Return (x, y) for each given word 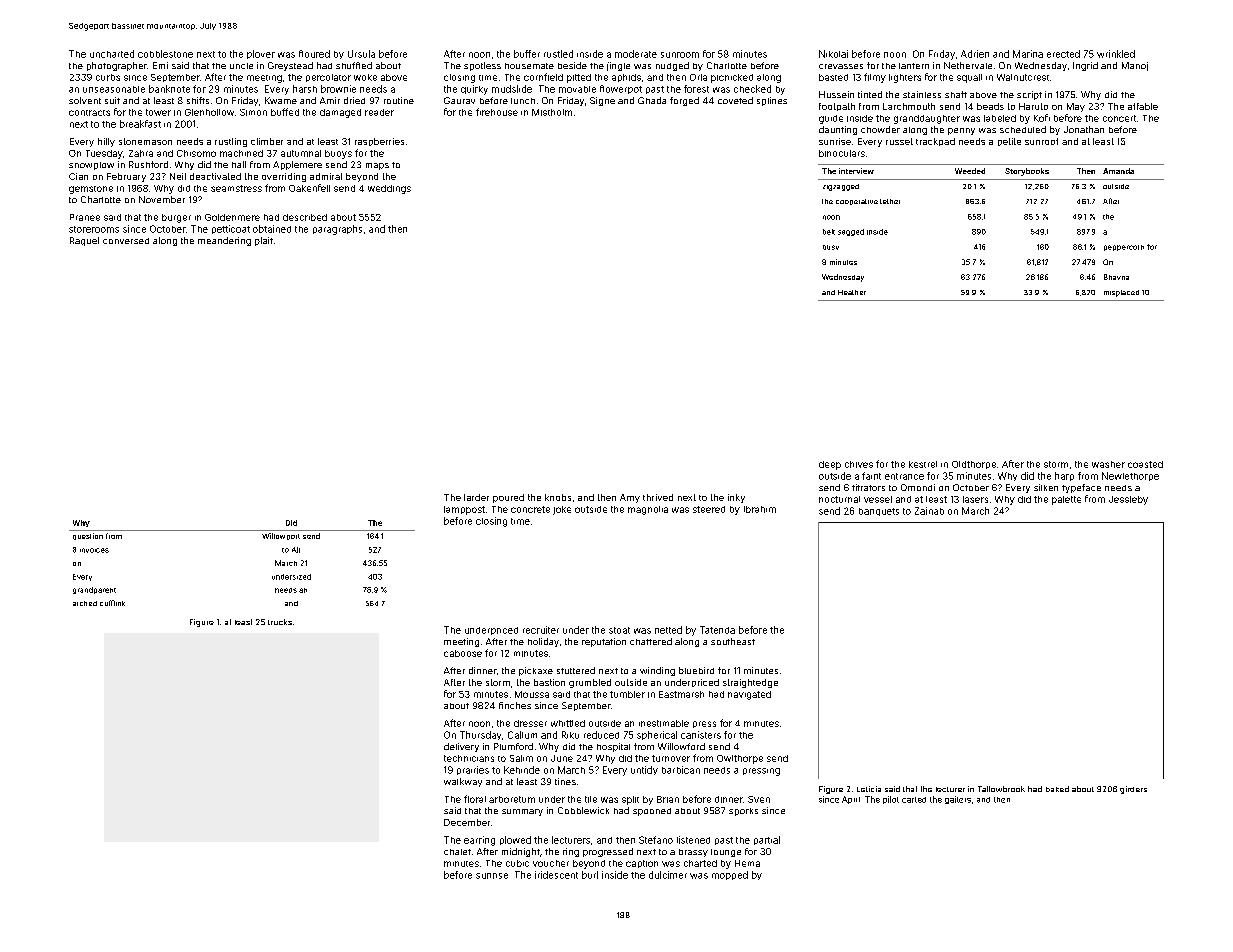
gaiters (958, 800)
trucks (280, 622)
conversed (126, 241)
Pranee (85, 217)
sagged (851, 232)
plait (264, 241)
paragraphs (337, 230)
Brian (668, 799)
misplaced (1121, 293)
